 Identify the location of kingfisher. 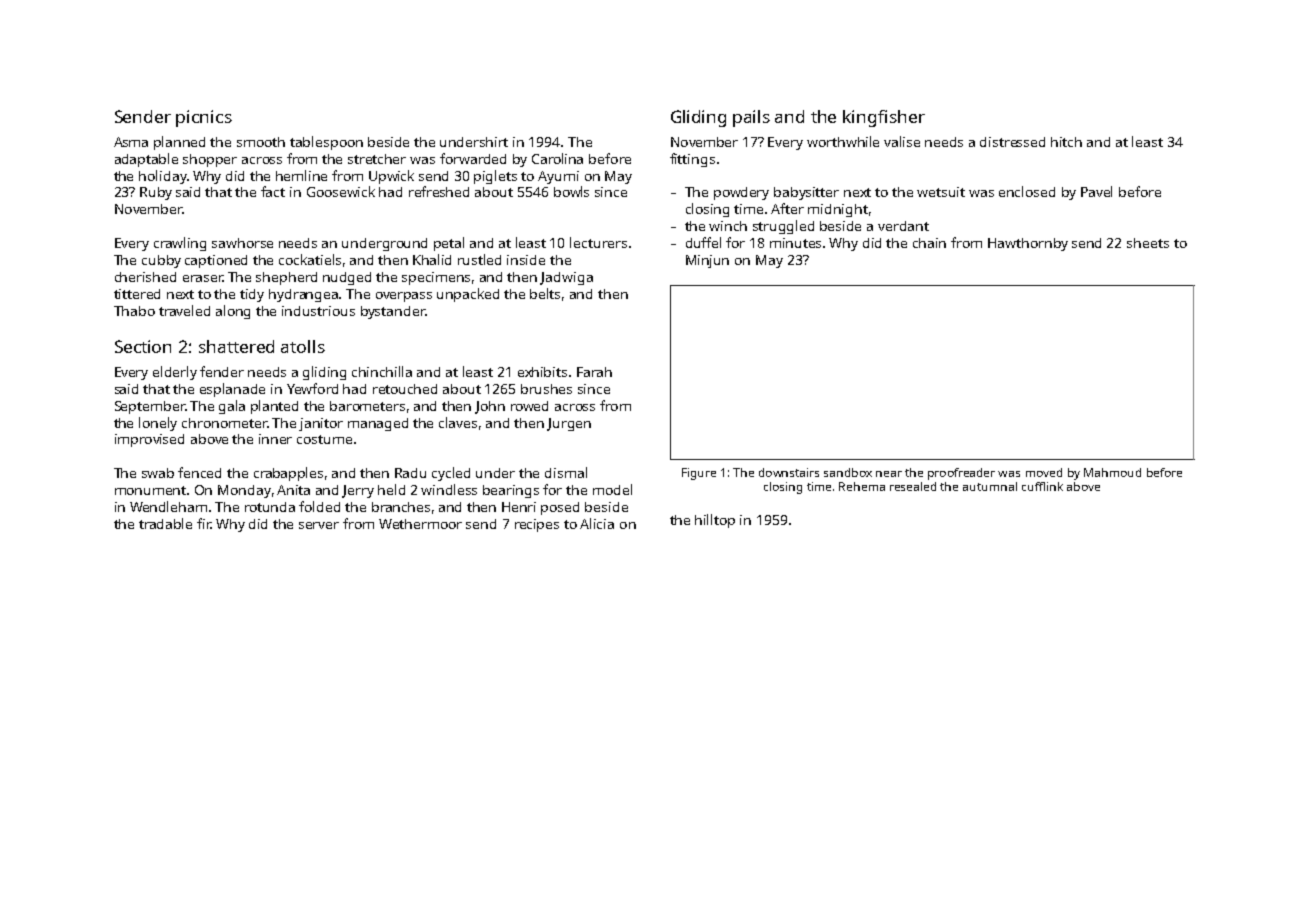
(884, 118).
